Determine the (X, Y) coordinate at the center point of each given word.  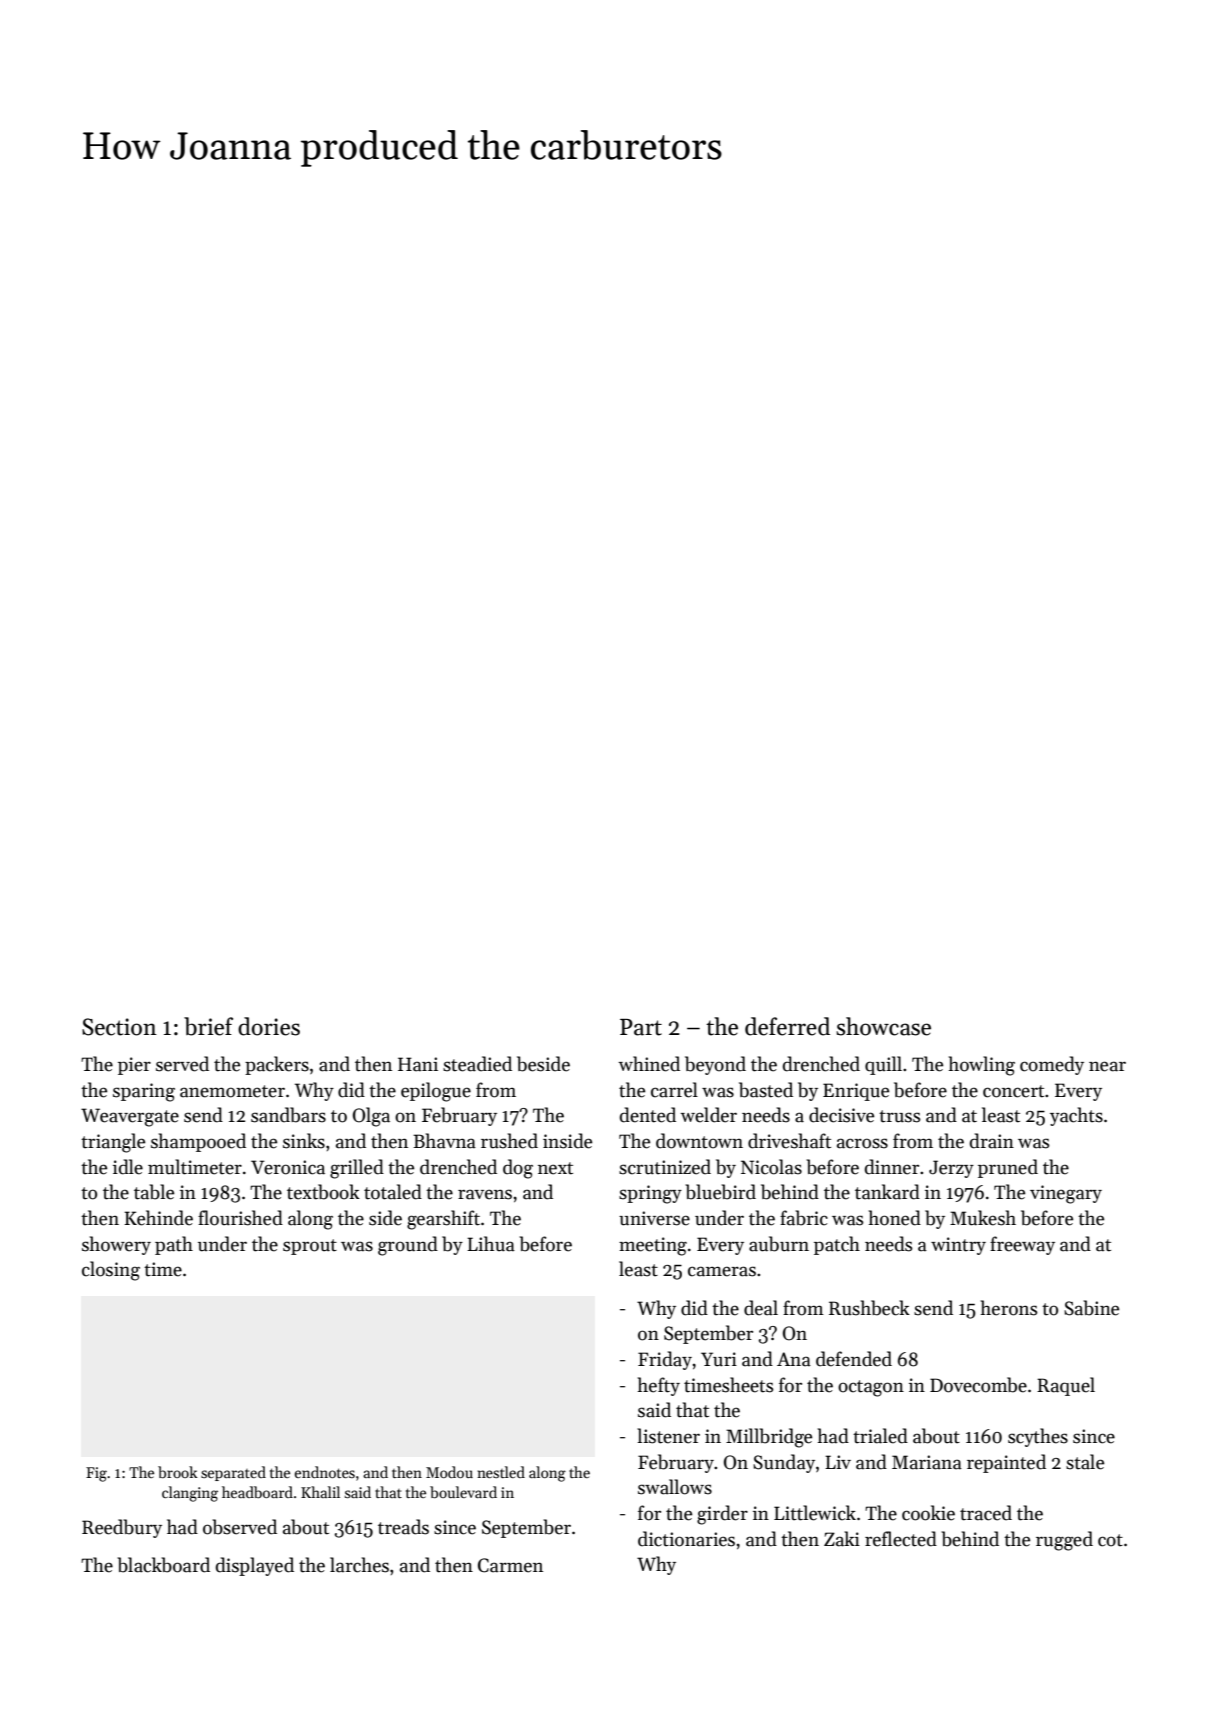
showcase (883, 1026)
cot (1110, 1540)
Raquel (1066, 1386)
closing (111, 1271)
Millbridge (769, 1438)
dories (269, 1026)
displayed (255, 1566)
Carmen (510, 1565)
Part (641, 1027)
